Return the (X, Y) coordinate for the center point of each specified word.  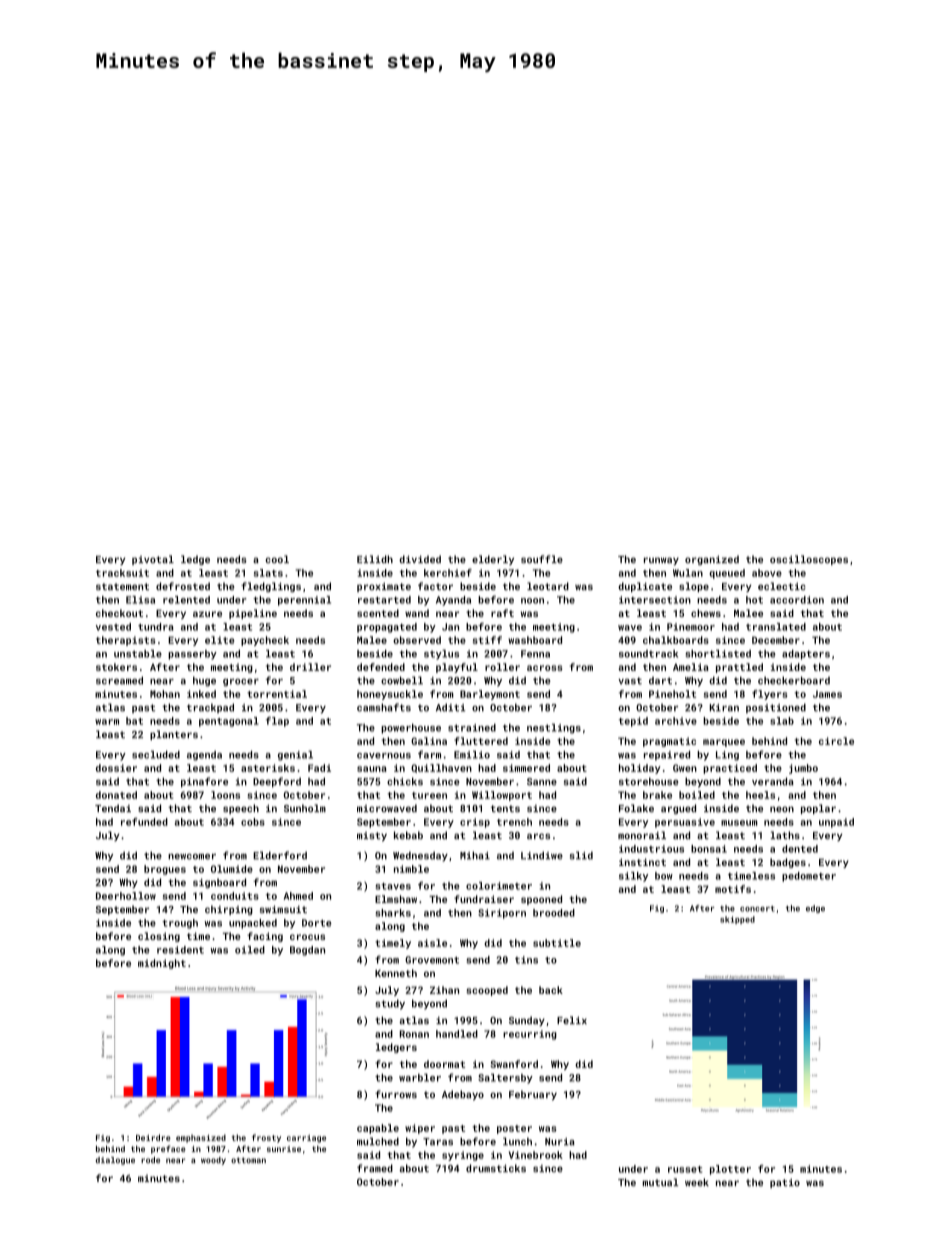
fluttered (481, 741)
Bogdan (307, 951)
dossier (116, 768)
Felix (572, 1020)
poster (514, 1129)
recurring (530, 1035)
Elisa (140, 600)
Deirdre (153, 1137)
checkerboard (794, 680)
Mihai (475, 855)
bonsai (709, 849)
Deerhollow (126, 896)
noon (532, 601)
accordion (797, 600)
